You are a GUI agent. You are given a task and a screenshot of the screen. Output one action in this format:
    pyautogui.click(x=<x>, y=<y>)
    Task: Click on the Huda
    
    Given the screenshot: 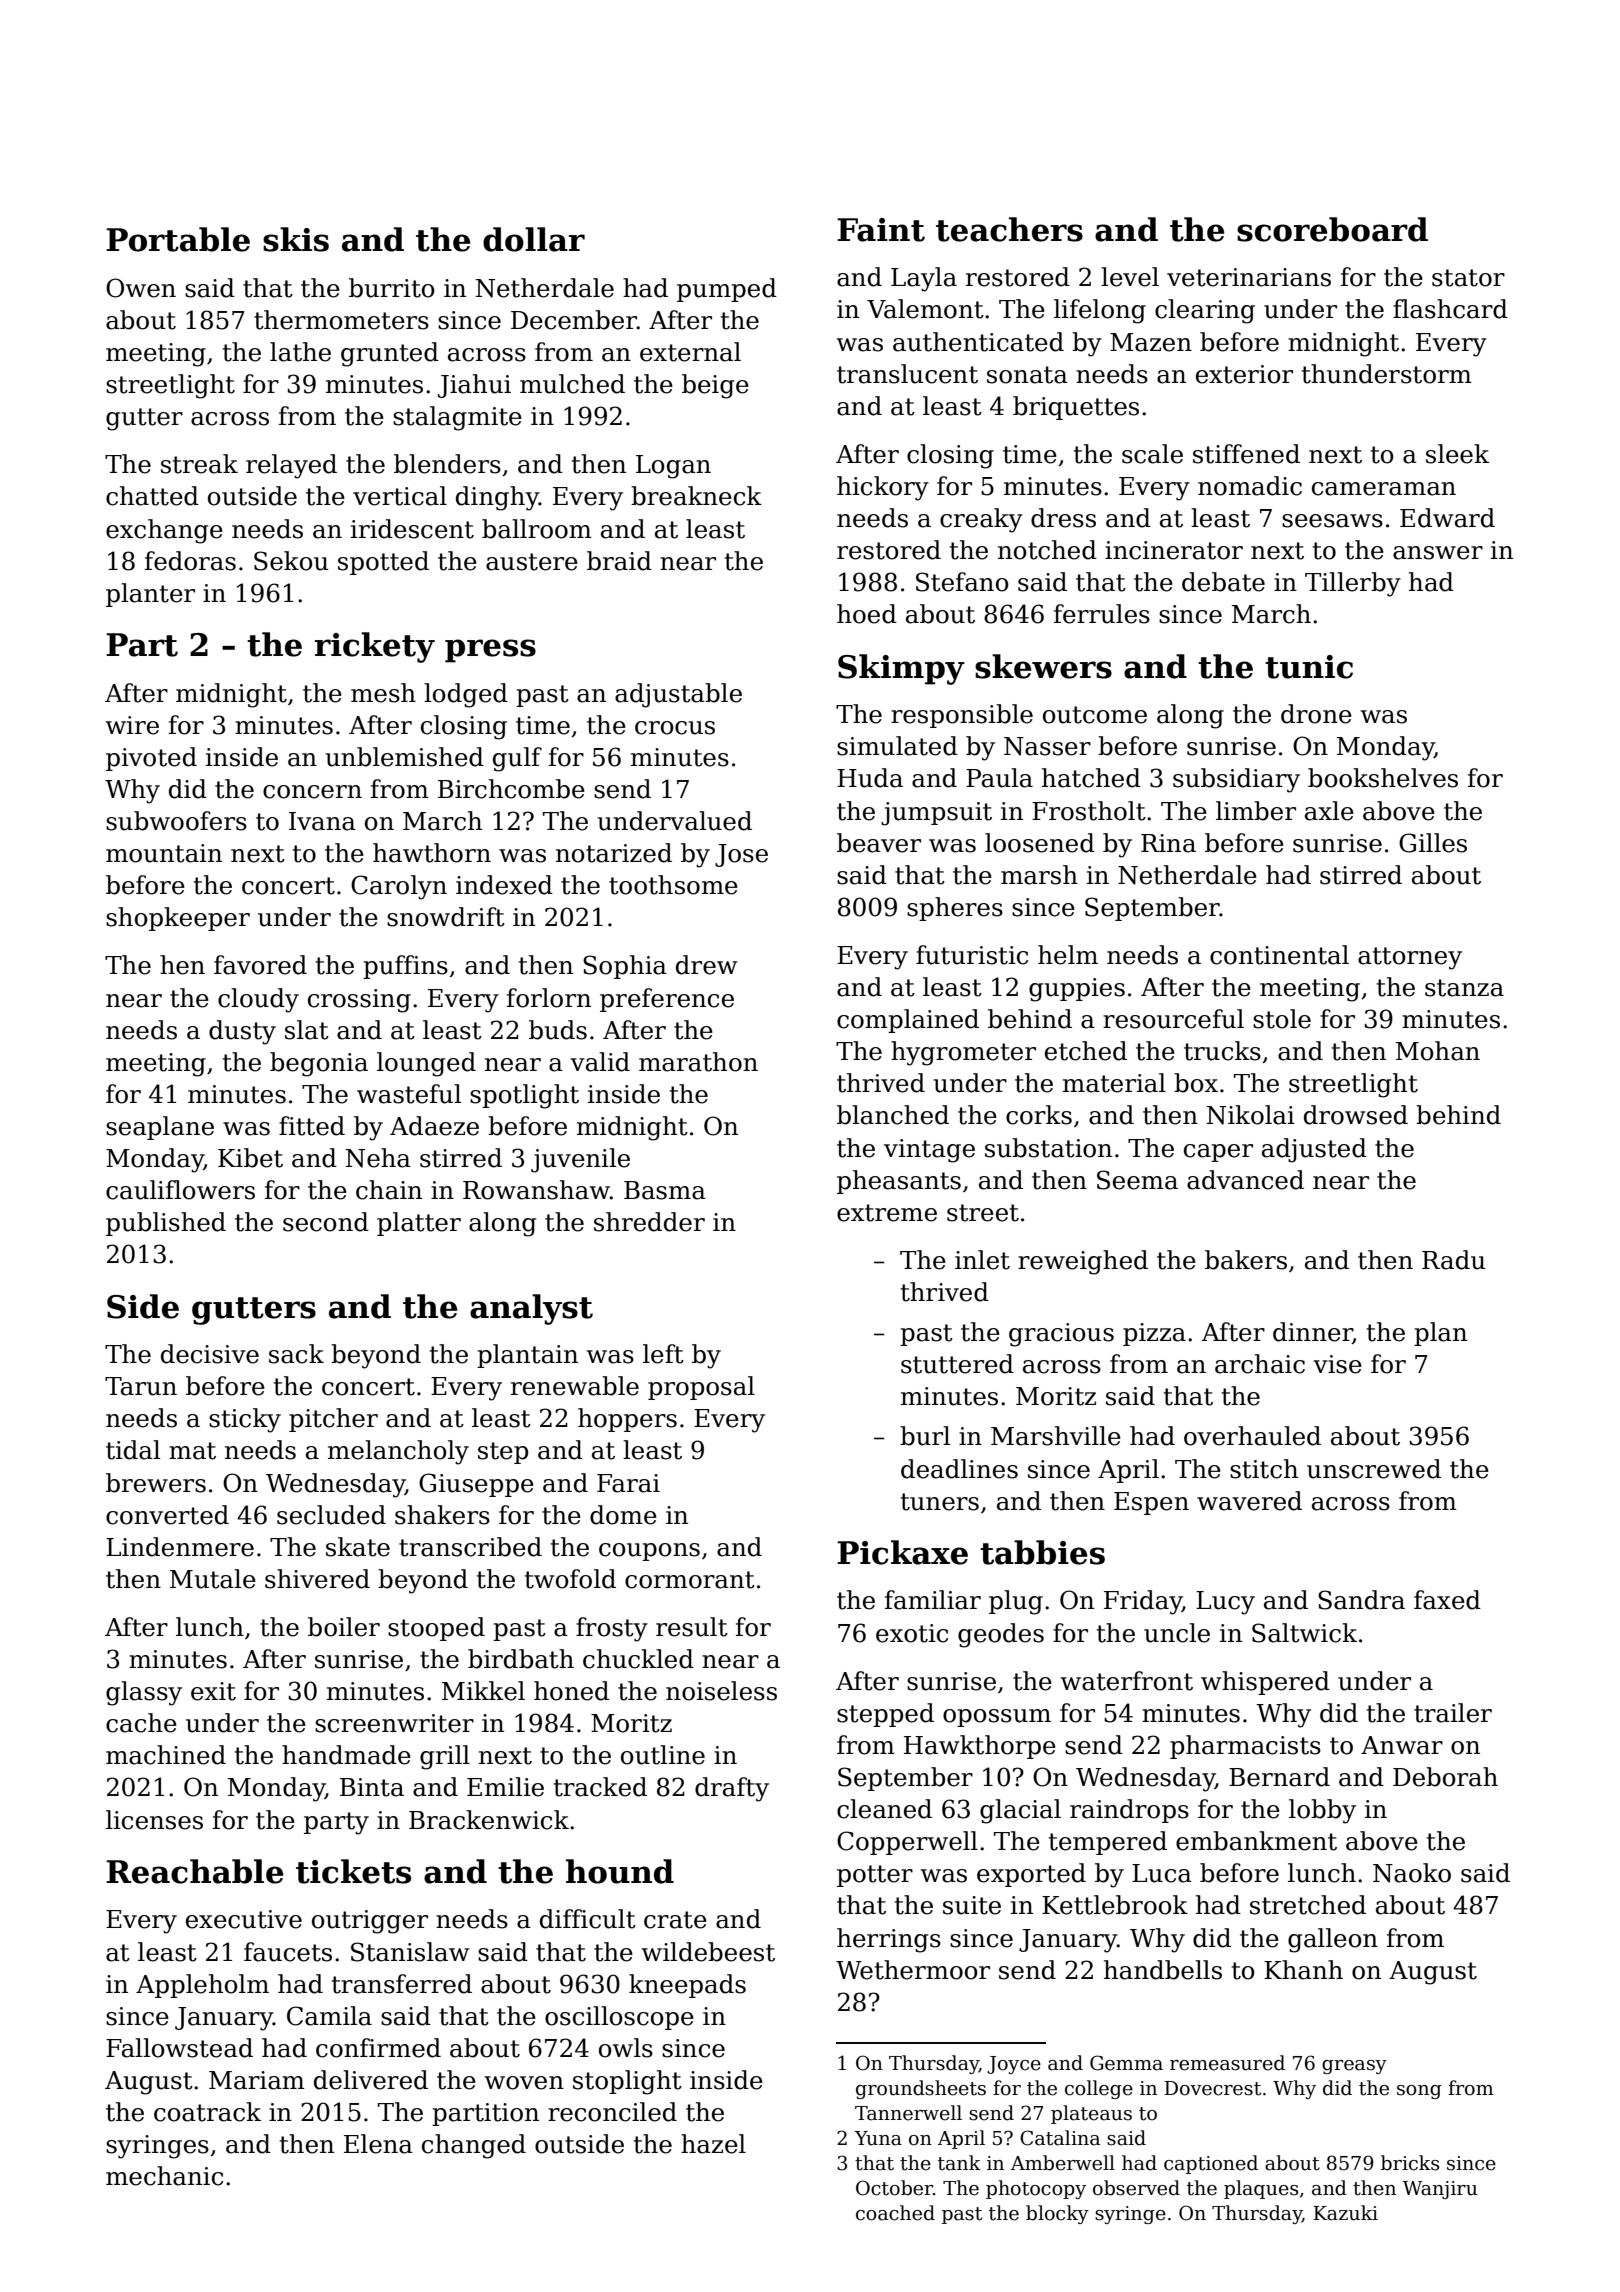 What is the action you would take?
    pyautogui.click(x=870, y=778)
